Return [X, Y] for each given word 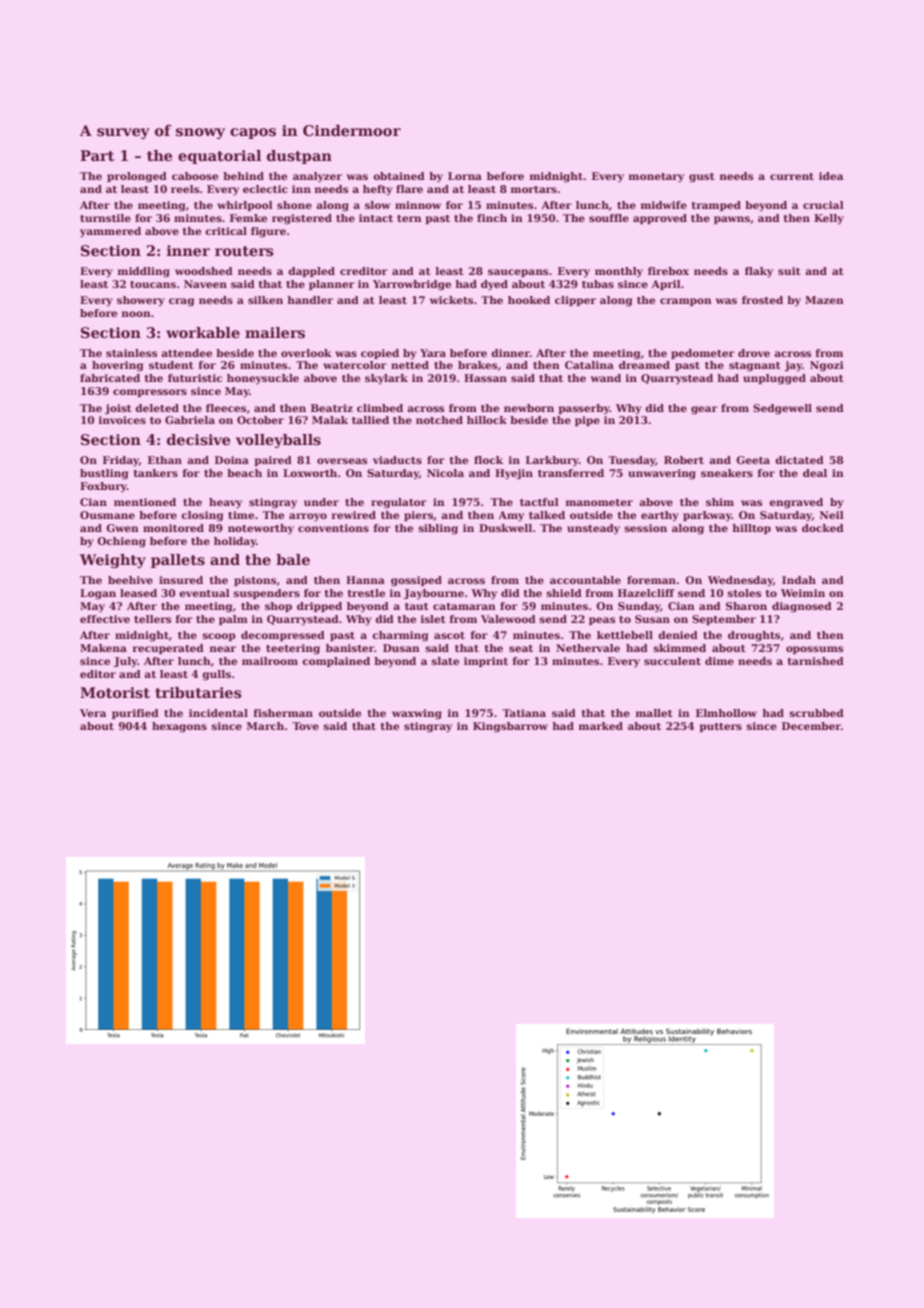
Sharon [746, 606]
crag [181, 302]
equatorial [219, 157]
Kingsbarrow [510, 727]
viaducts [397, 460]
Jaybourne [434, 594]
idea [831, 176]
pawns [732, 220]
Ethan [165, 460]
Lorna [465, 176]
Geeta [753, 460]
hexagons [179, 727]
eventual [204, 593]
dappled [311, 272]
